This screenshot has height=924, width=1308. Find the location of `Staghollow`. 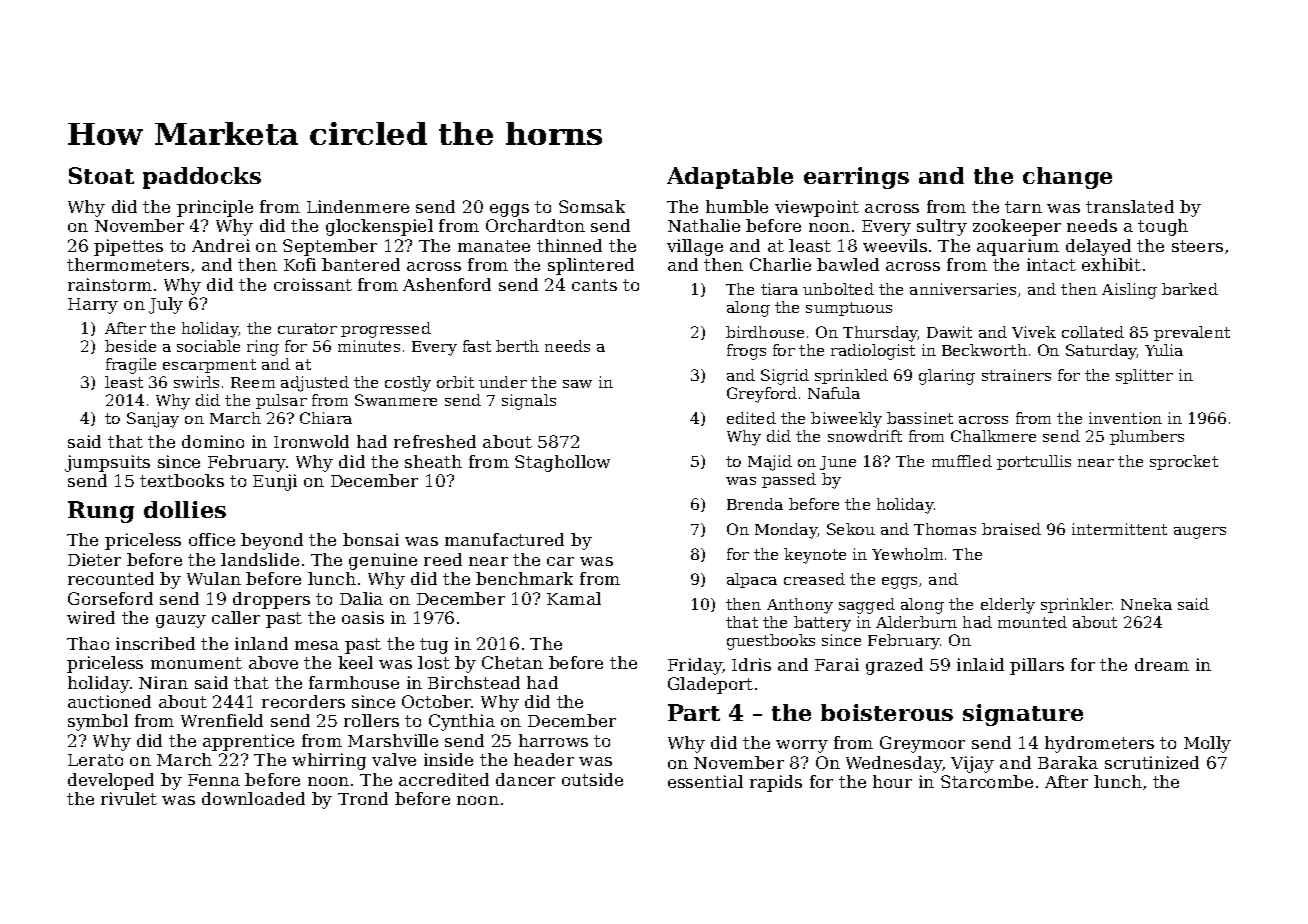

Staghollow is located at coordinates (562, 463).
